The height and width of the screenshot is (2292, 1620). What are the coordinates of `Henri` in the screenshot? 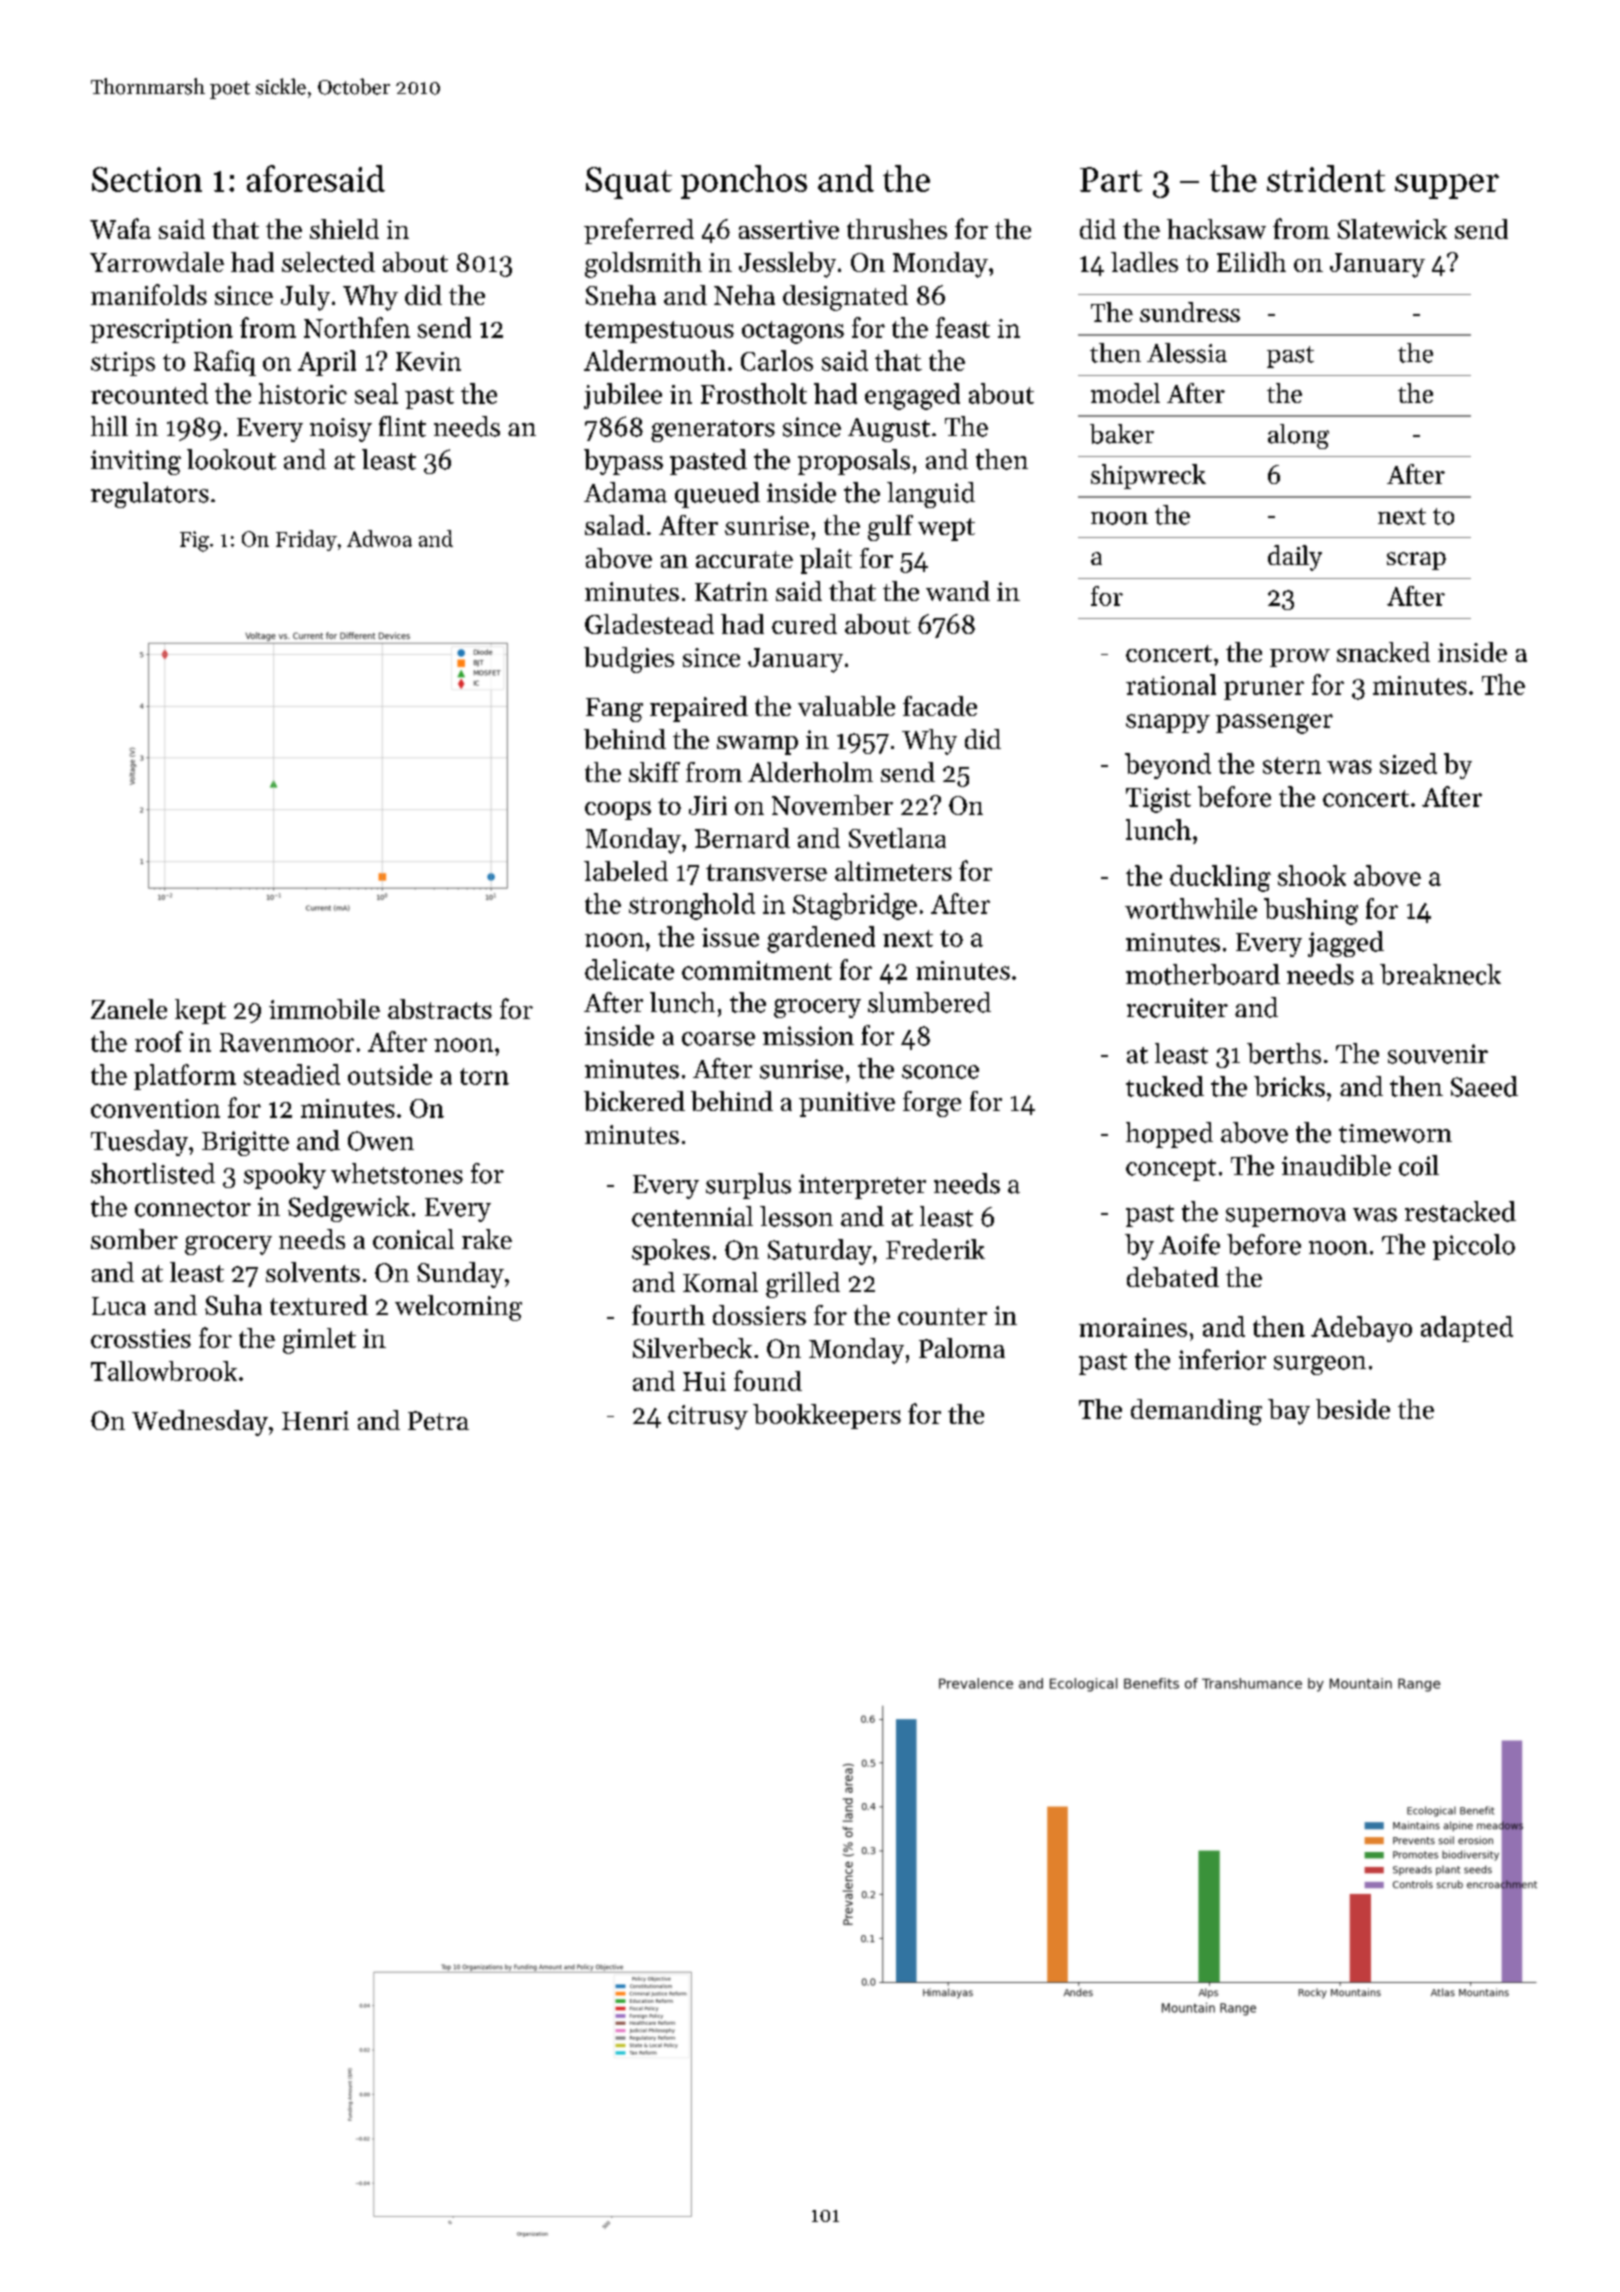 It's located at (315, 1420).
